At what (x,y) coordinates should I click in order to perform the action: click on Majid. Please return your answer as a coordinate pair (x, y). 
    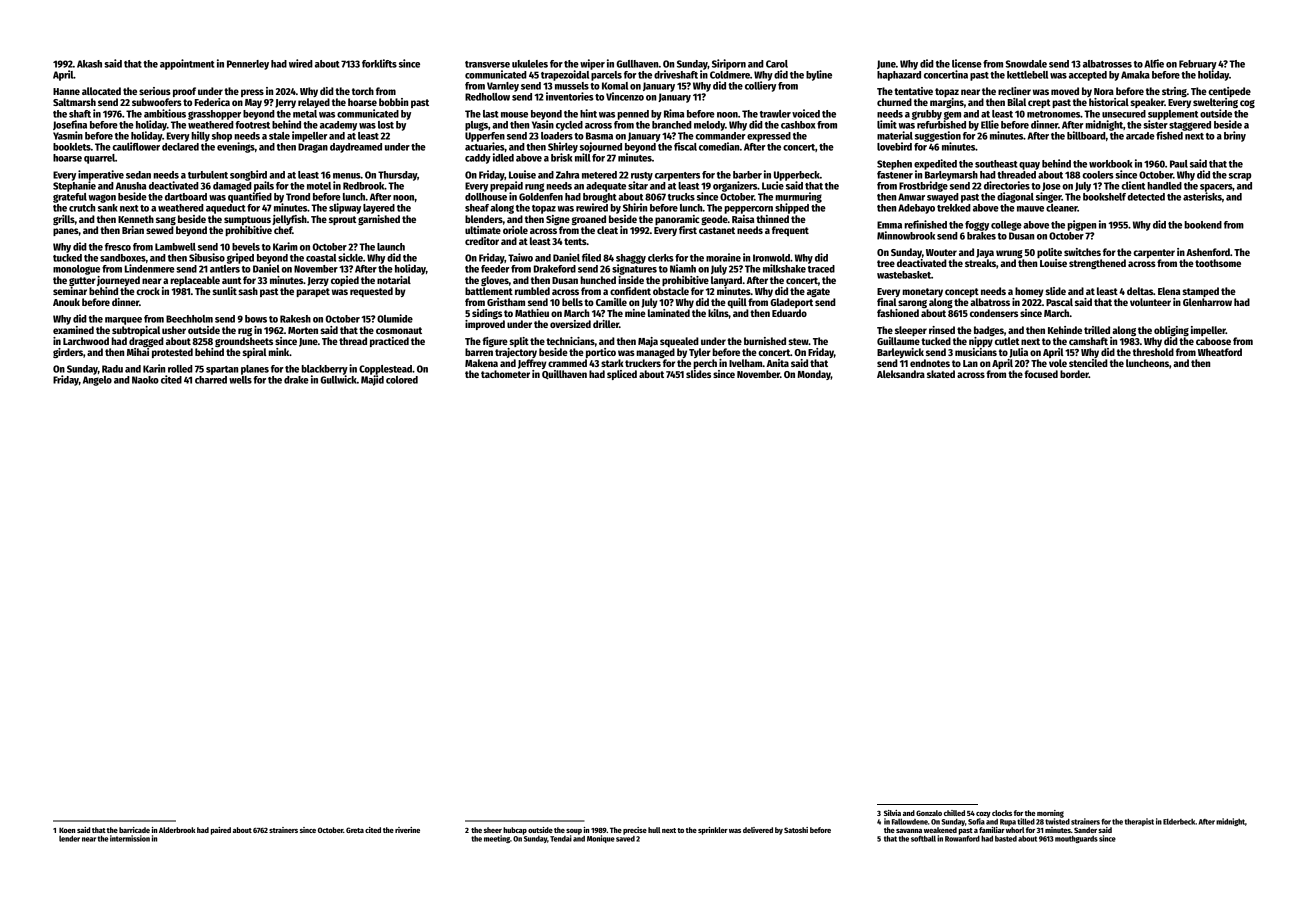
    Looking at the image, I should click on (372, 380).
